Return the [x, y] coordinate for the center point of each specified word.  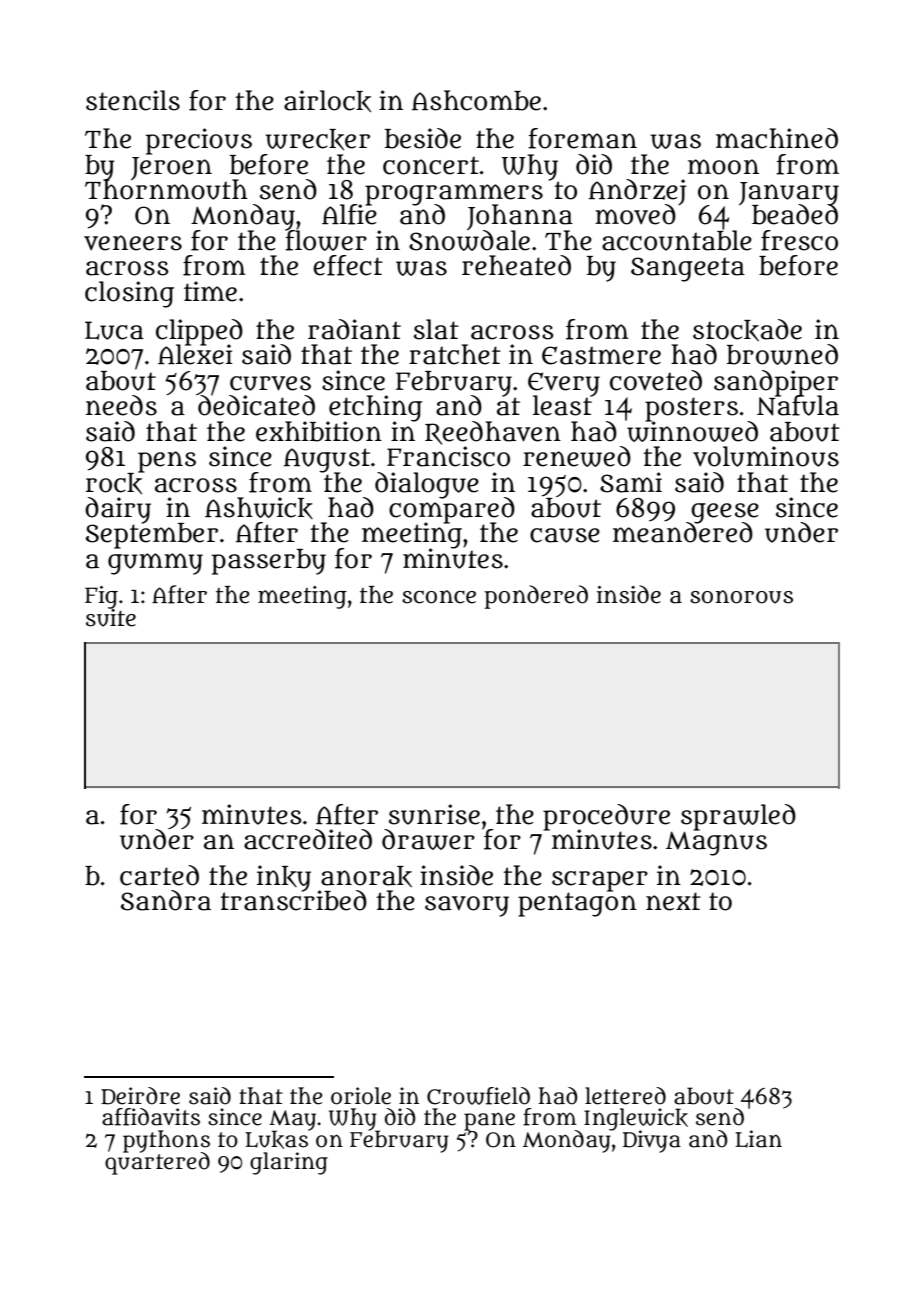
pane [489, 1121]
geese [724, 513]
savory [467, 906]
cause [565, 535]
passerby [269, 562]
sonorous [741, 597]
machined [777, 138]
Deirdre [140, 1096]
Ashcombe [476, 100]
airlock [327, 101]
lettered [625, 1096]
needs [121, 405]
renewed [577, 456]
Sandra [166, 900]
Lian [758, 1139]
